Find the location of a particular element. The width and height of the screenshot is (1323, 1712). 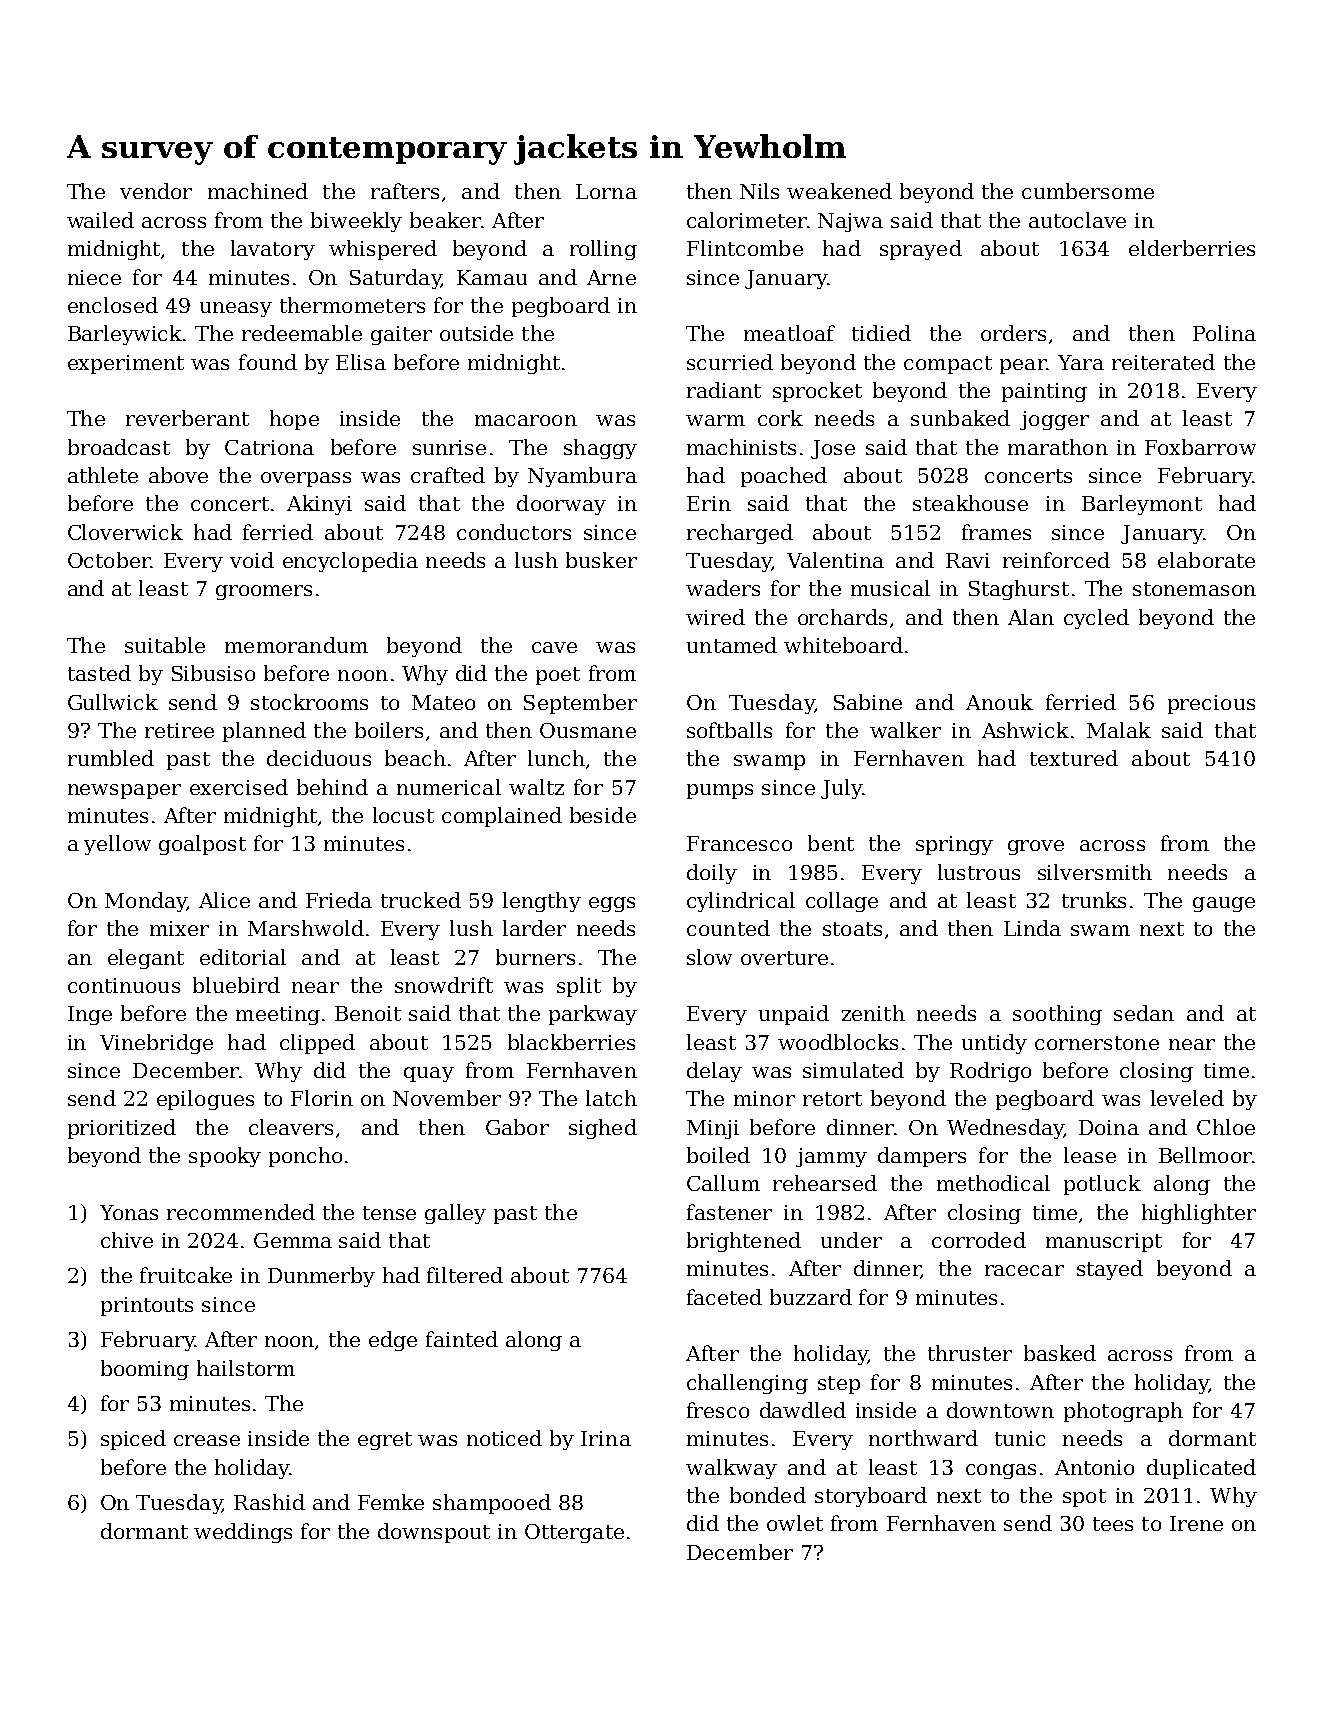

memorandum is located at coordinates (296, 645).
